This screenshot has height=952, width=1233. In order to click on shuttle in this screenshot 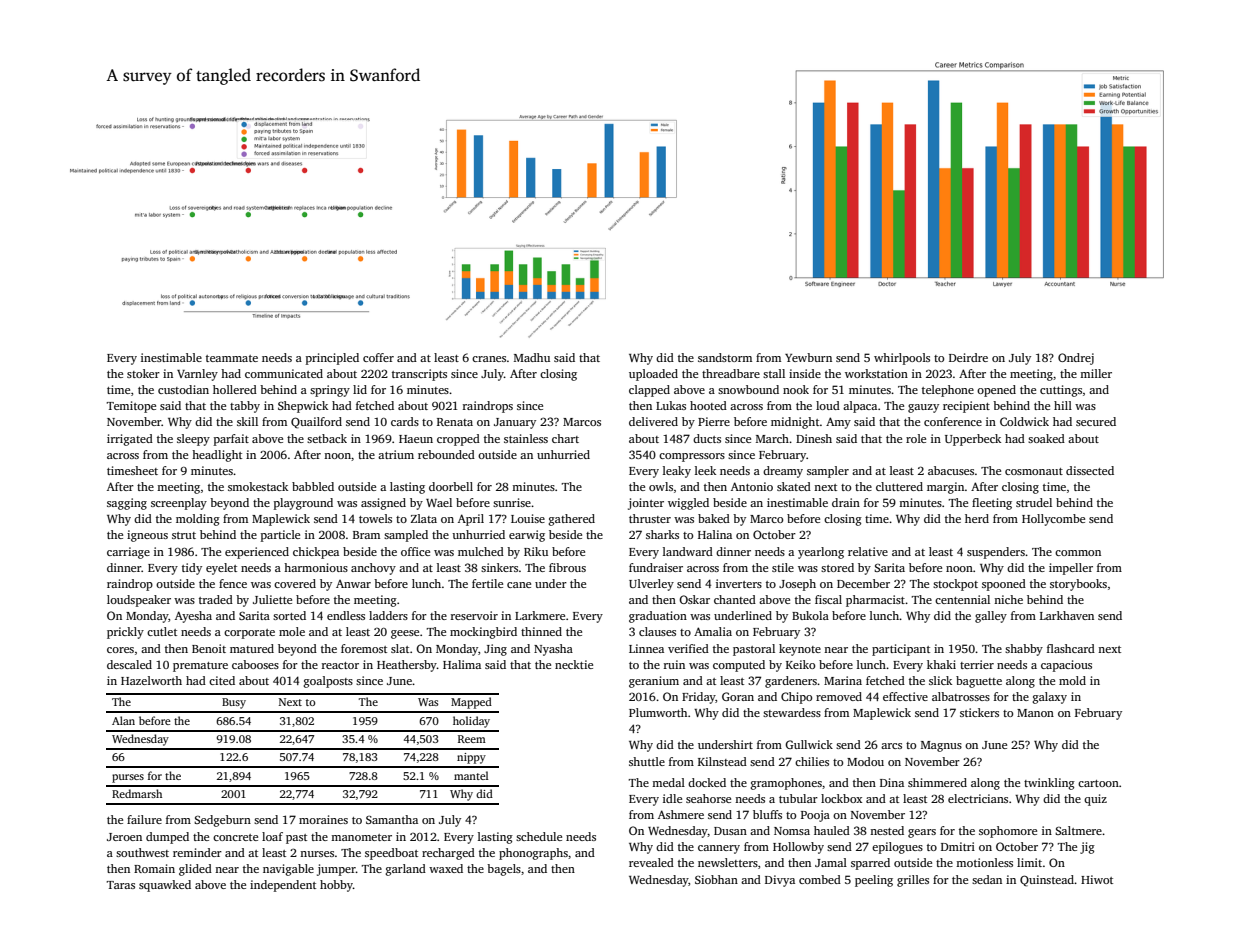, I will do `click(647, 761)`.
